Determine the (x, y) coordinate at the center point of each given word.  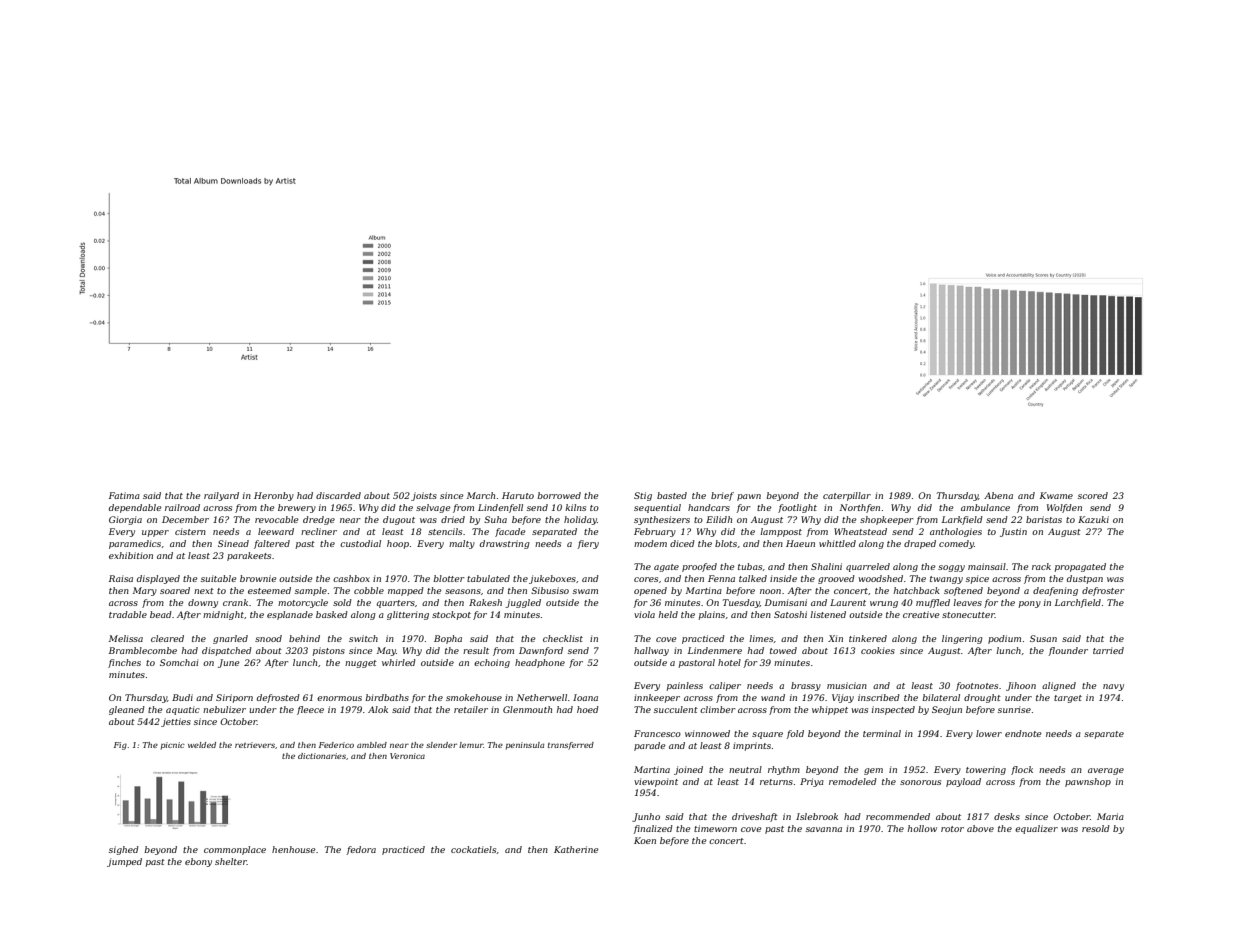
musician (847, 685)
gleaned (127, 710)
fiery (588, 544)
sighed (124, 850)
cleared (167, 638)
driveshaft (755, 817)
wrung (884, 604)
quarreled (868, 567)
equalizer (1036, 829)
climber (718, 709)
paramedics (135, 544)
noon (770, 591)
